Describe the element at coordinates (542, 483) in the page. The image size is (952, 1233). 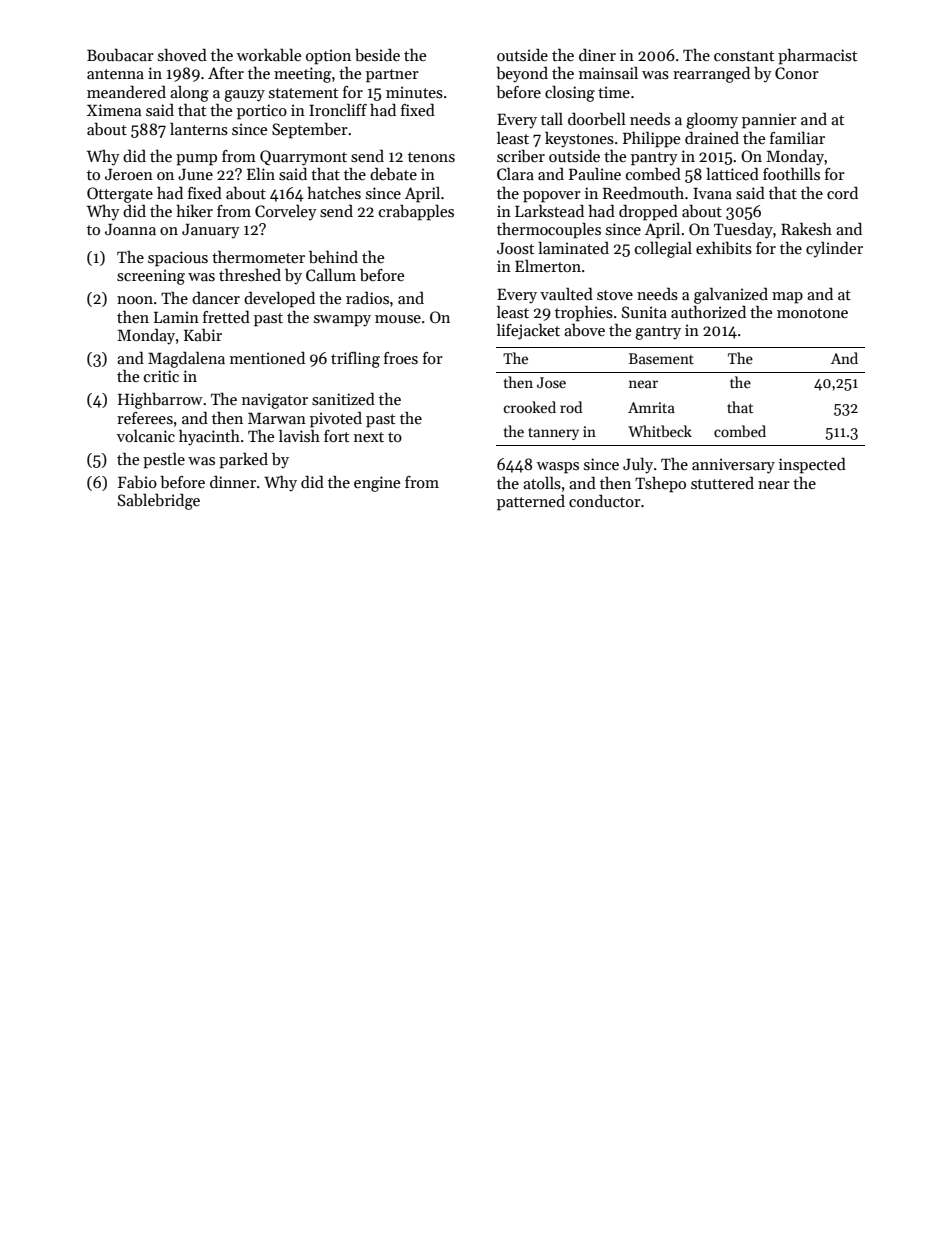
I see `atolls` at that location.
